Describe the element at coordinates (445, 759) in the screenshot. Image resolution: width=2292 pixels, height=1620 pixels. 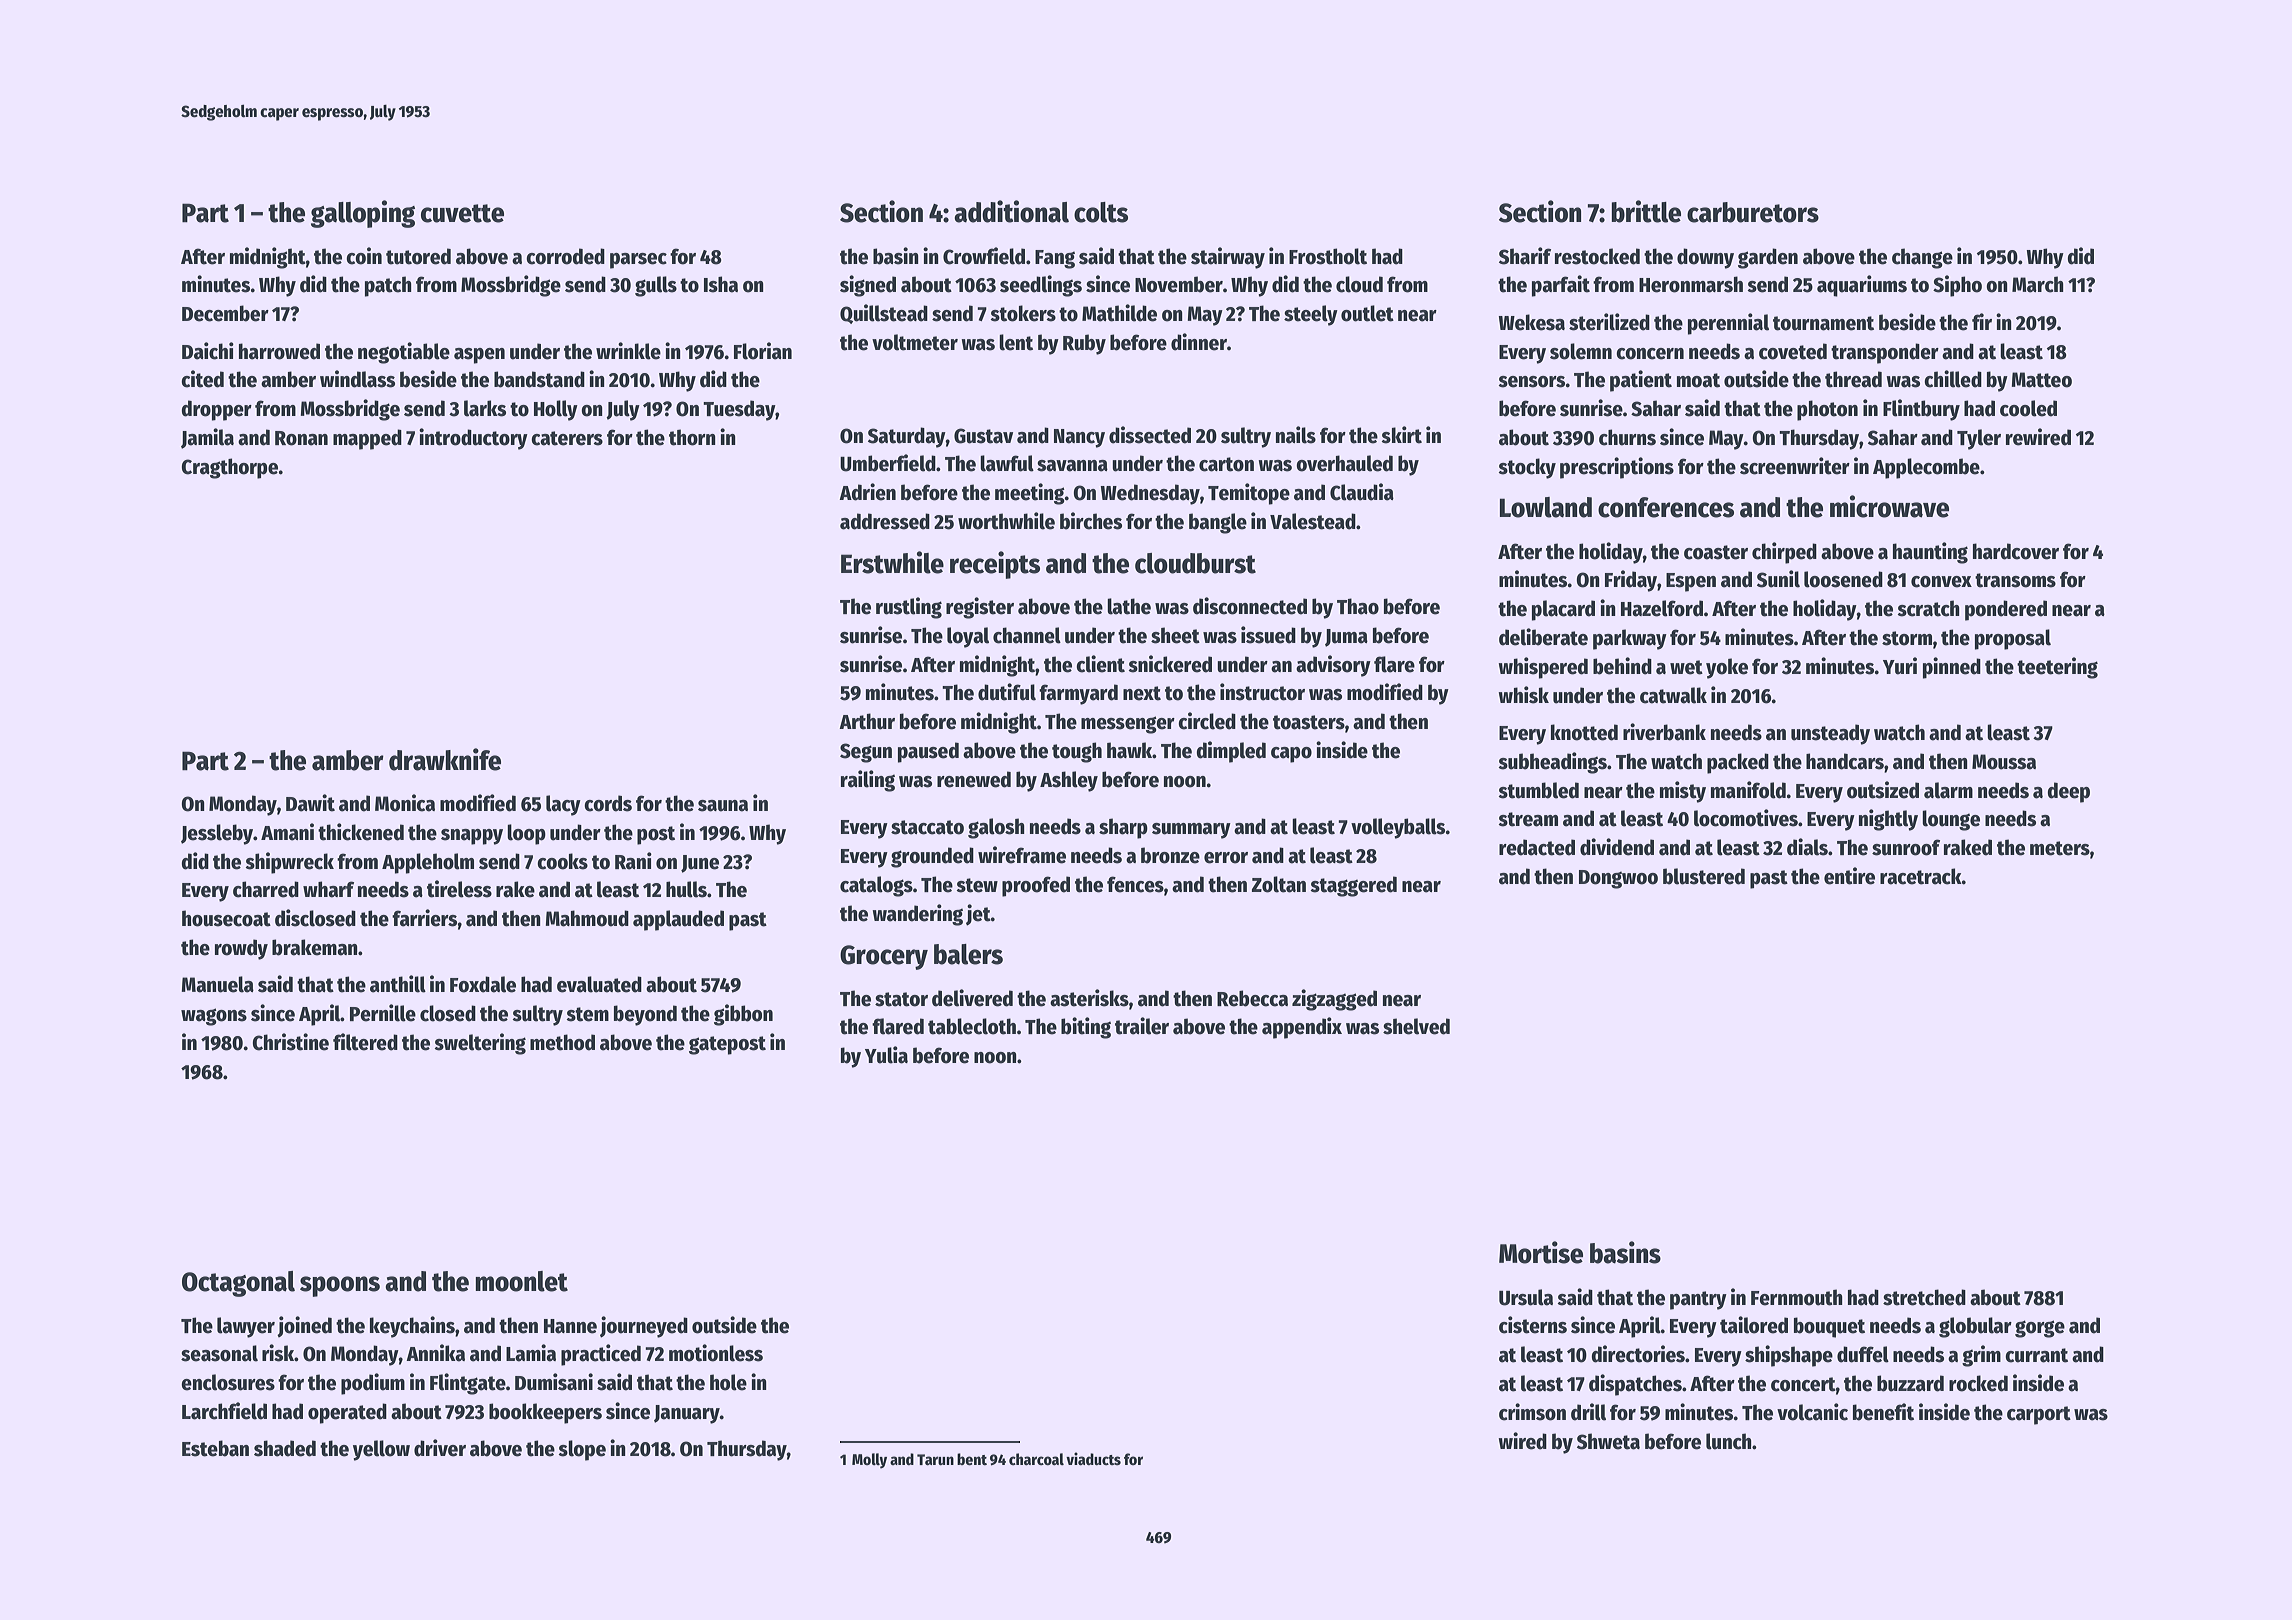
I see `drawknife` at that location.
